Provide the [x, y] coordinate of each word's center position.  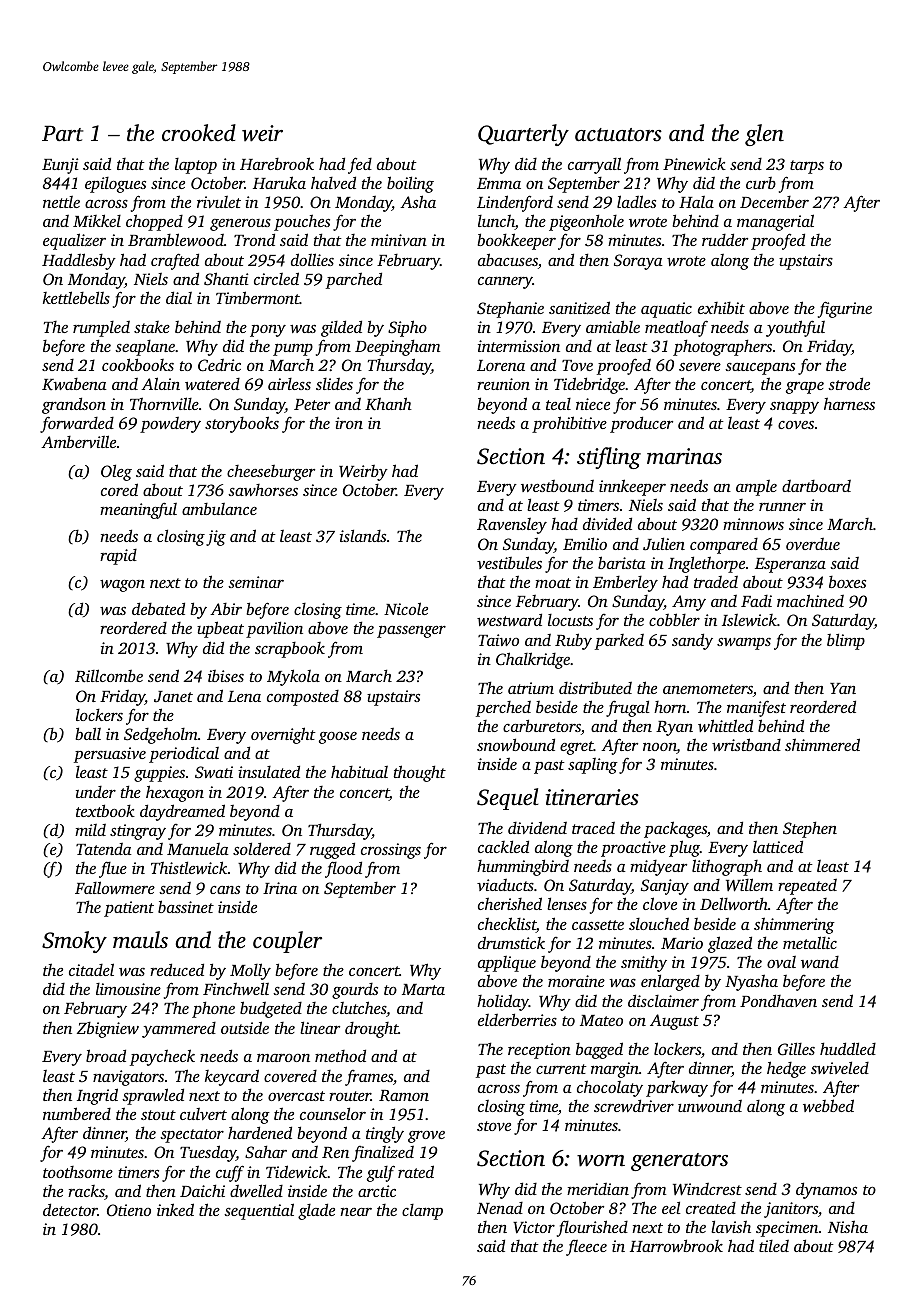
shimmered [822, 744]
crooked [199, 133]
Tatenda [104, 849]
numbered [77, 1113]
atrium [531, 688]
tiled [774, 1246]
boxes [847, 582]
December [774, 202]
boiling [410, 184]
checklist [507, 925]
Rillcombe [109, 675]
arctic [377, 1191]
